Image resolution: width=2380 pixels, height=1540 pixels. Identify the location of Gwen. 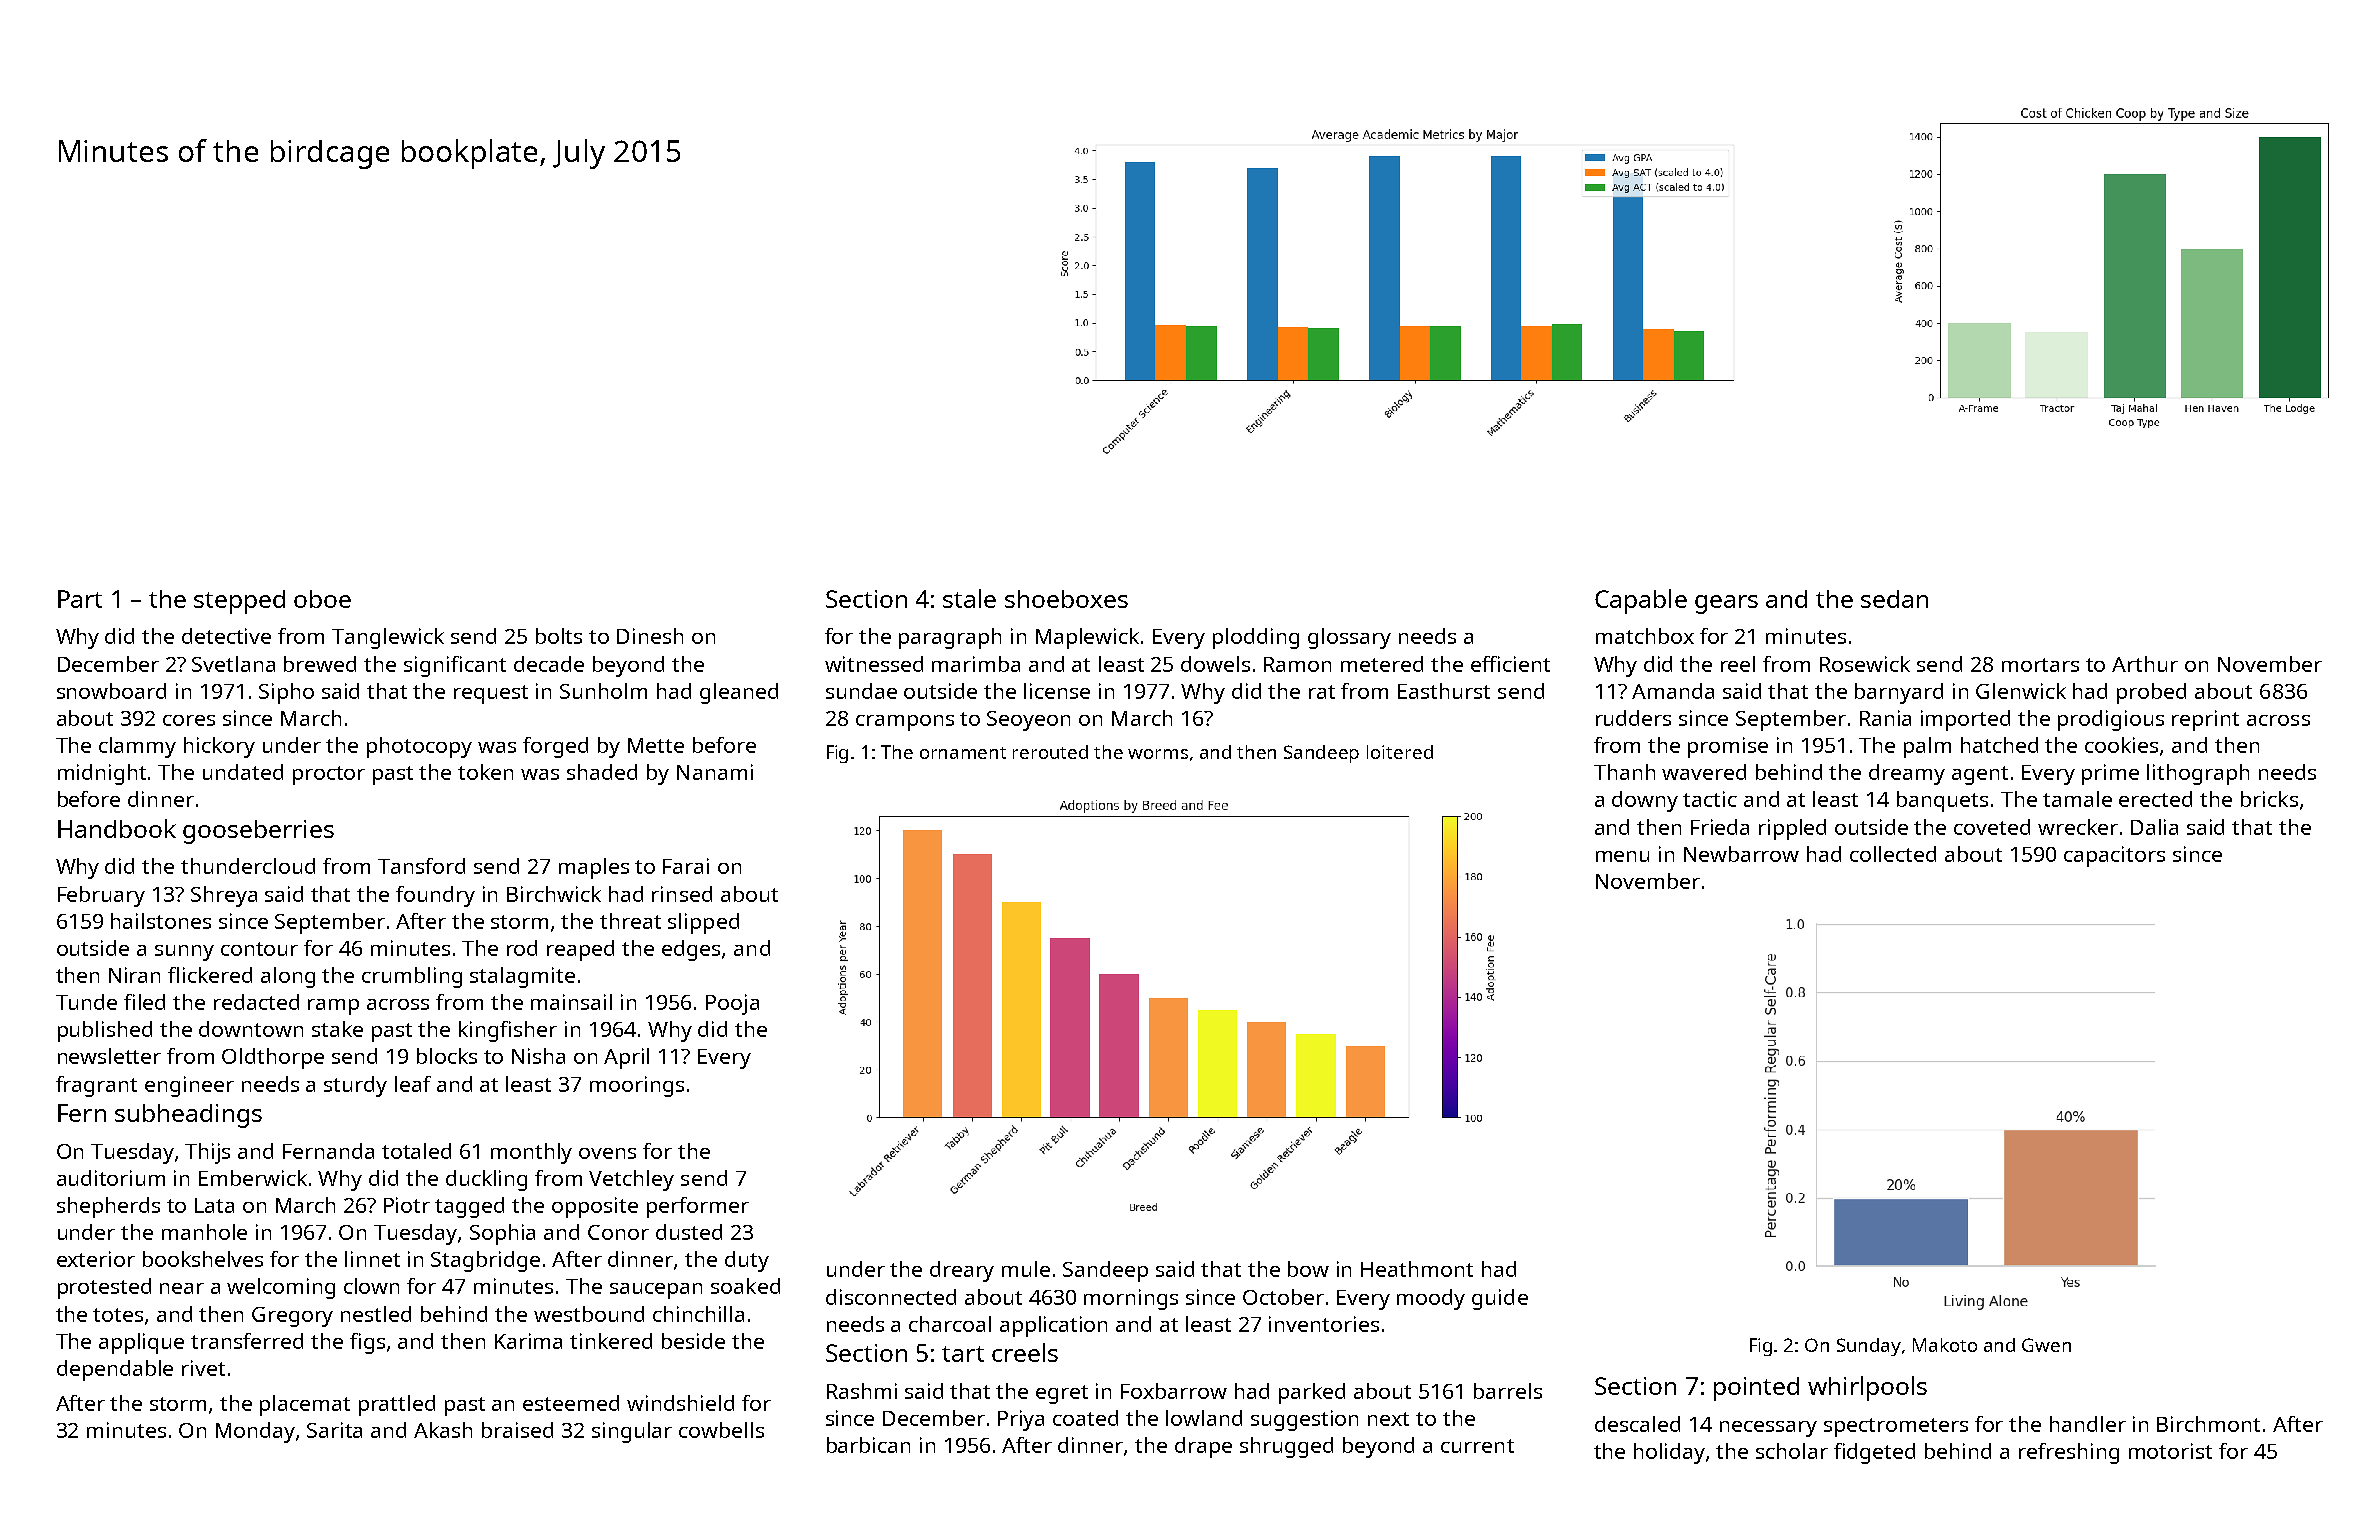
(2046, 1345).
